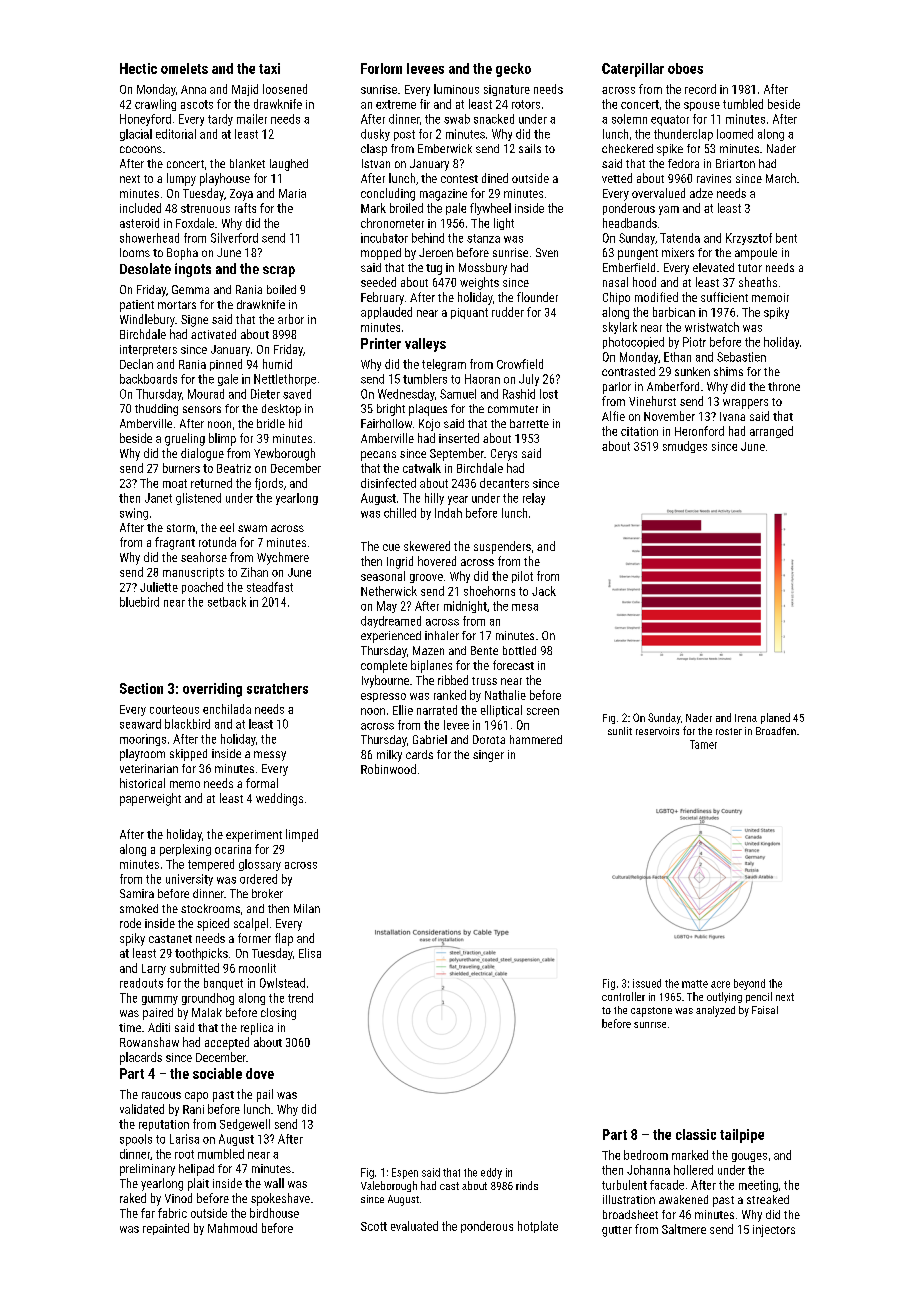 The height and width of the screenshot is (1308, 924). I want to click on piquant, so click(469, 313).
